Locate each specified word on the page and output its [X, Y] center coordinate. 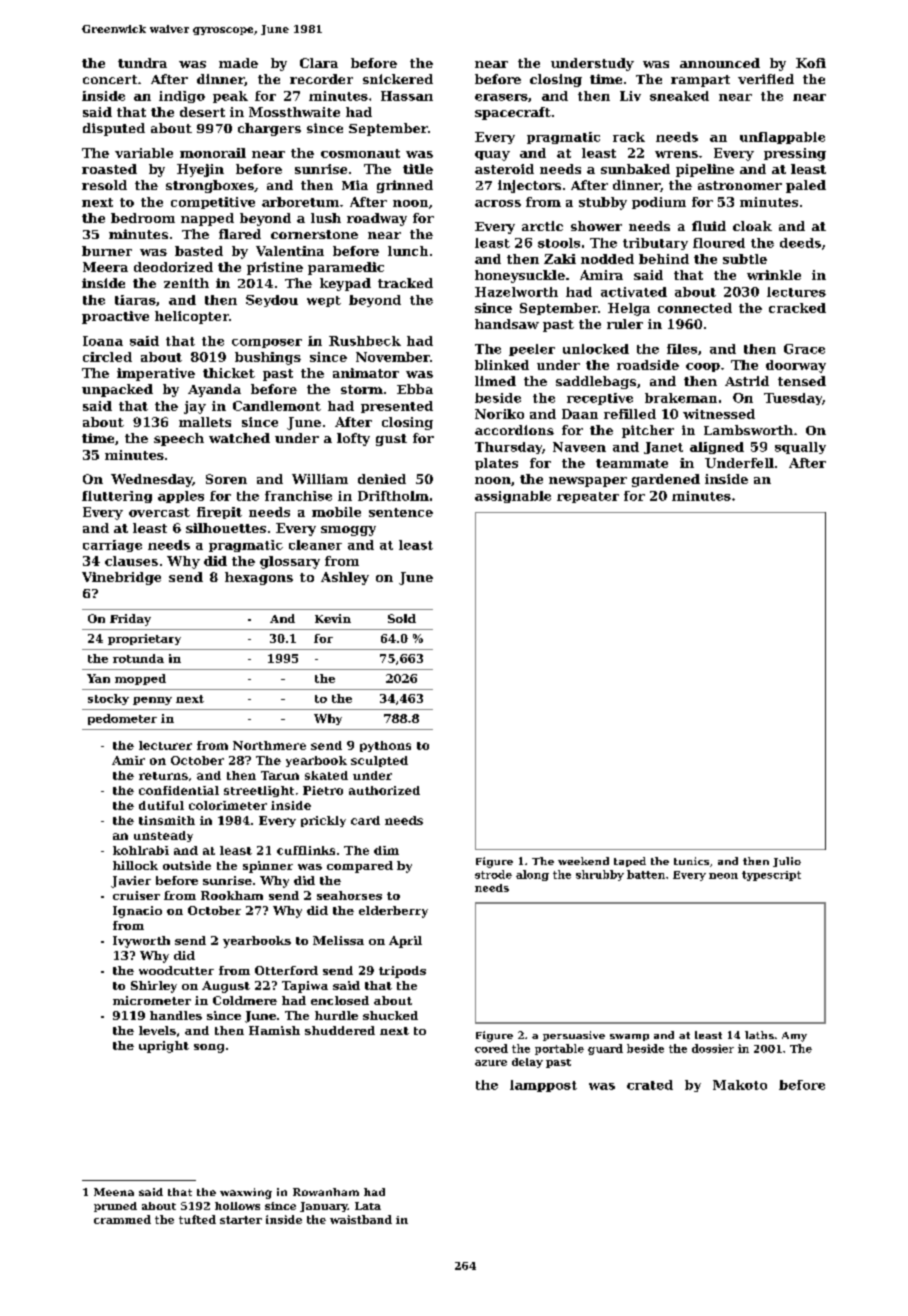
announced [720, 63]
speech [179, 439]
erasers [501, 97]
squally [800, 448]
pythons [385, 746]
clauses [131, 561]
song [209, 1048]
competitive [213, 203]
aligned [717, 448]
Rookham [232, 895]
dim [386, 850]
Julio [787, 862]
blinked [502, 365]
